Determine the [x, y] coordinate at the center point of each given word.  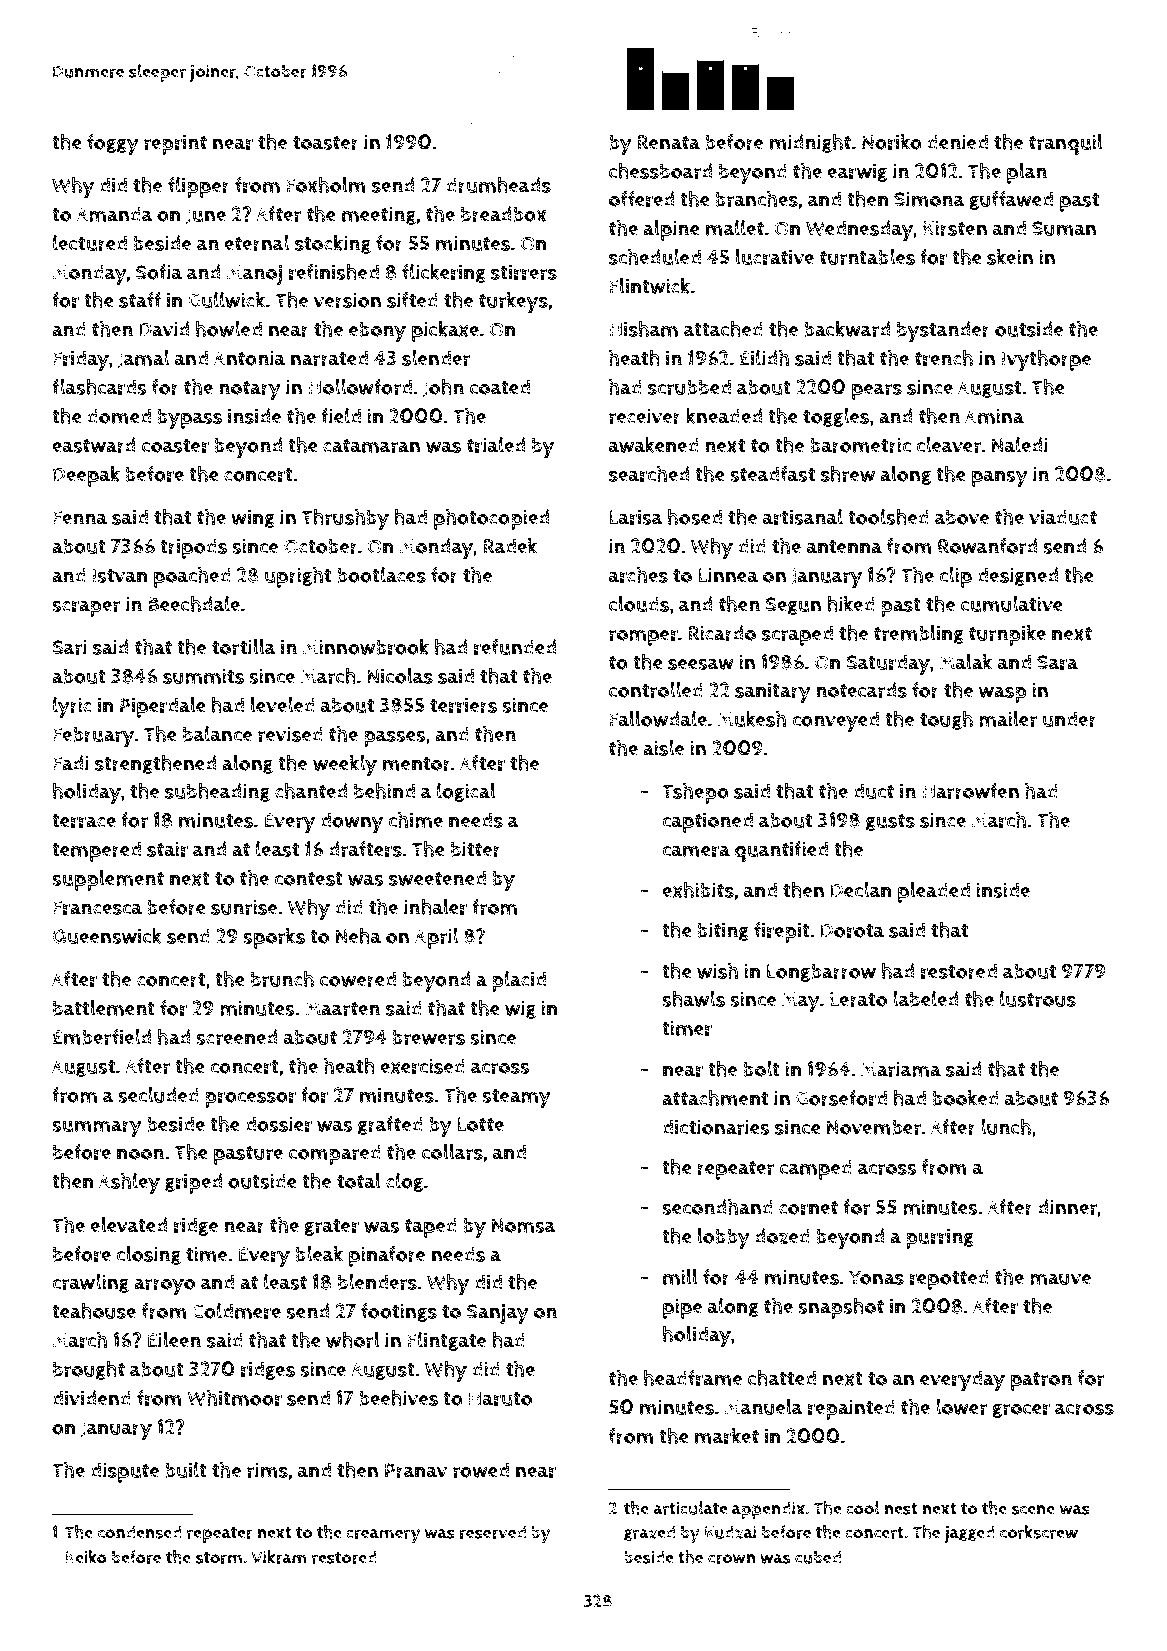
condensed [139, 1532]
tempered [96, 851]
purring [940, 1238]
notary [250, 390]
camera [696, 851]
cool [863, 1508]
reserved [493, 1532]
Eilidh [764, 358]
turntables [867, 257]
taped [431, 1227]
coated [500, 387]
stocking [333, 244]
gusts [890, 822]
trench [944, 358]
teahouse [94, 1311]
